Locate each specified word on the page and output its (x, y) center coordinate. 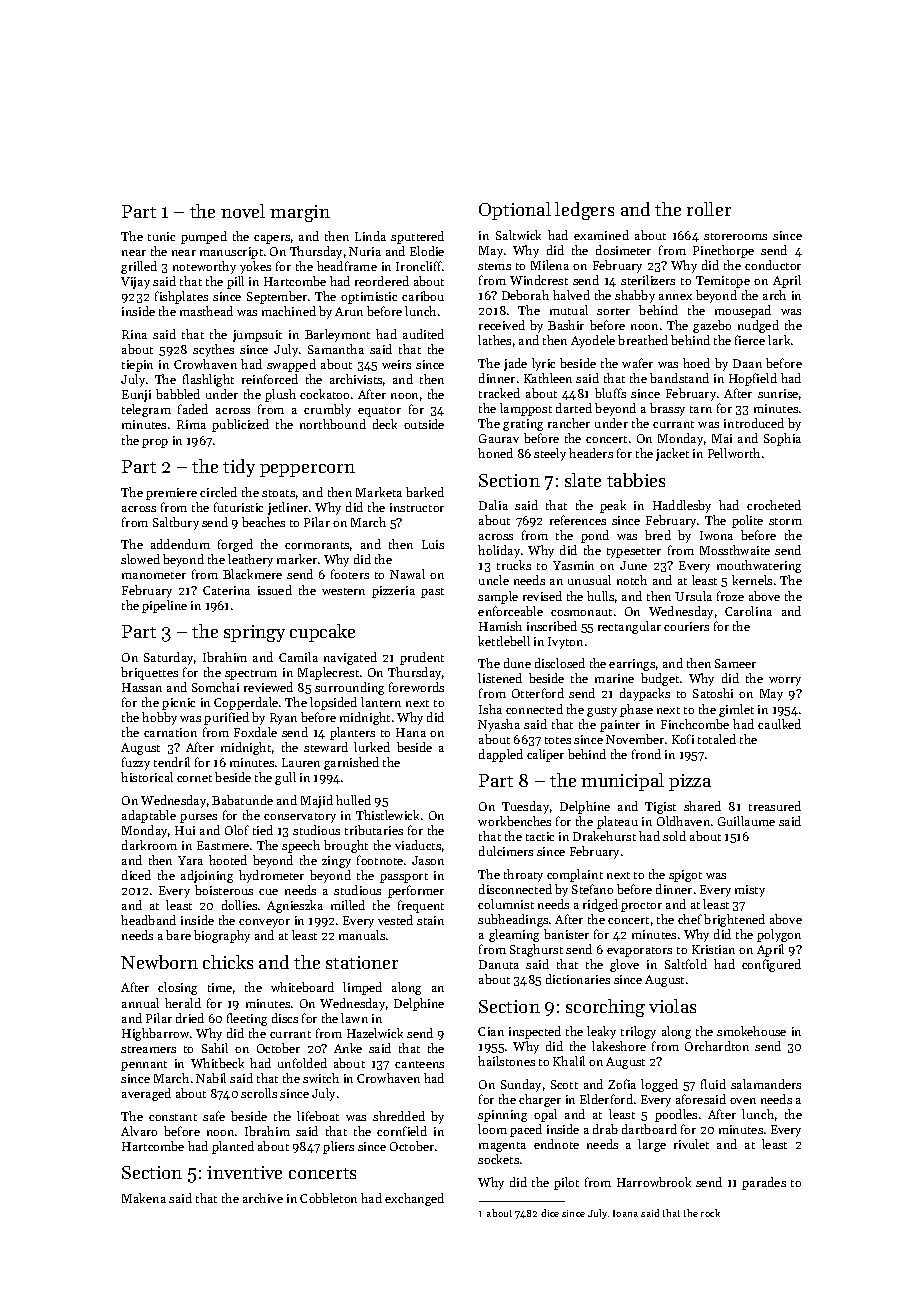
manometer (154, 575)
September (277, 297)
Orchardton (717, 1046)
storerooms (735, 236)
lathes (494, 340)
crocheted (774, 505)
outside (424, 424)
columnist (506, 904)
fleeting (247, 1019)
